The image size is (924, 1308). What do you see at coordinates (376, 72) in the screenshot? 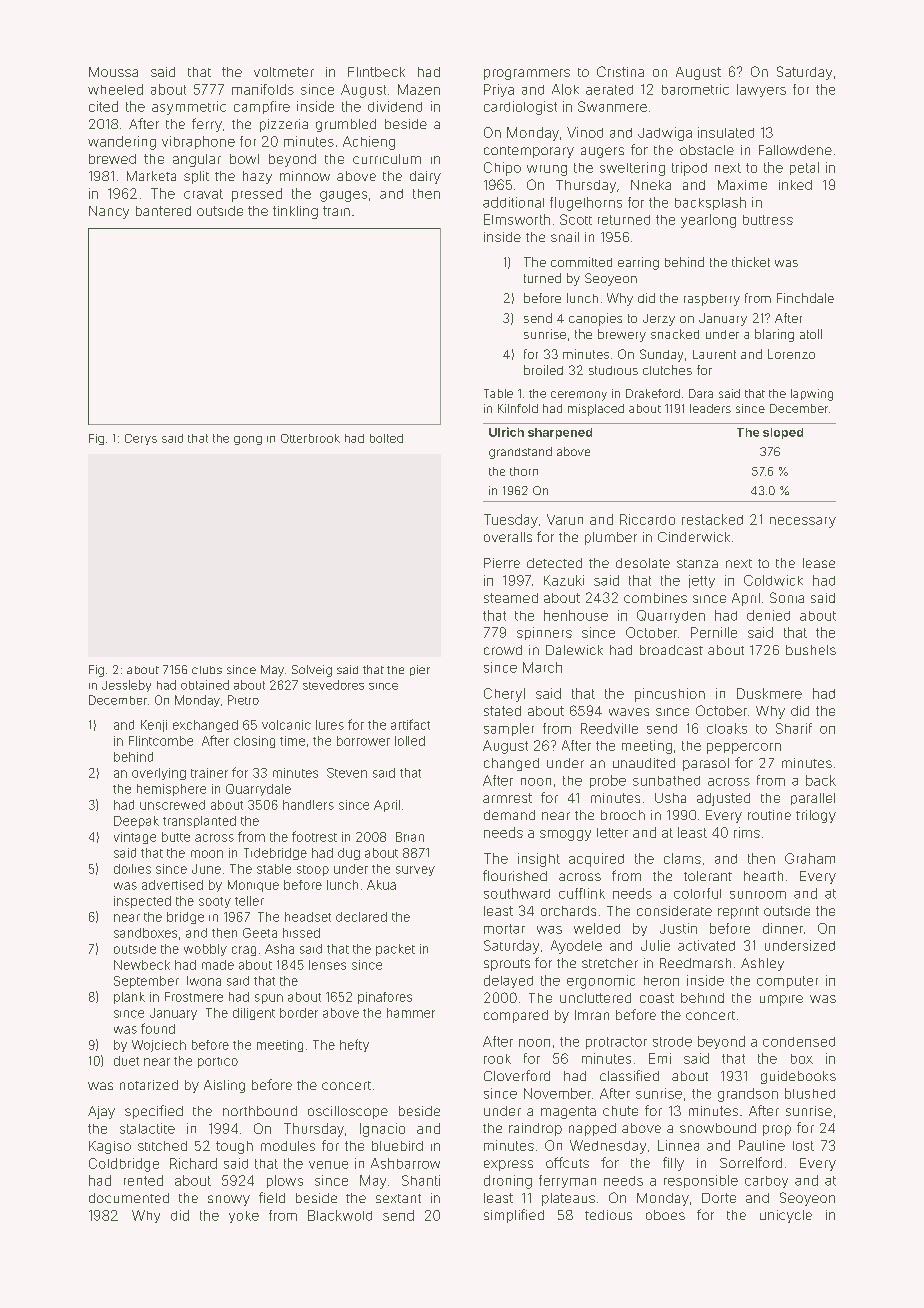
I see `Flintbeck` at bounding box center [376, 72].
